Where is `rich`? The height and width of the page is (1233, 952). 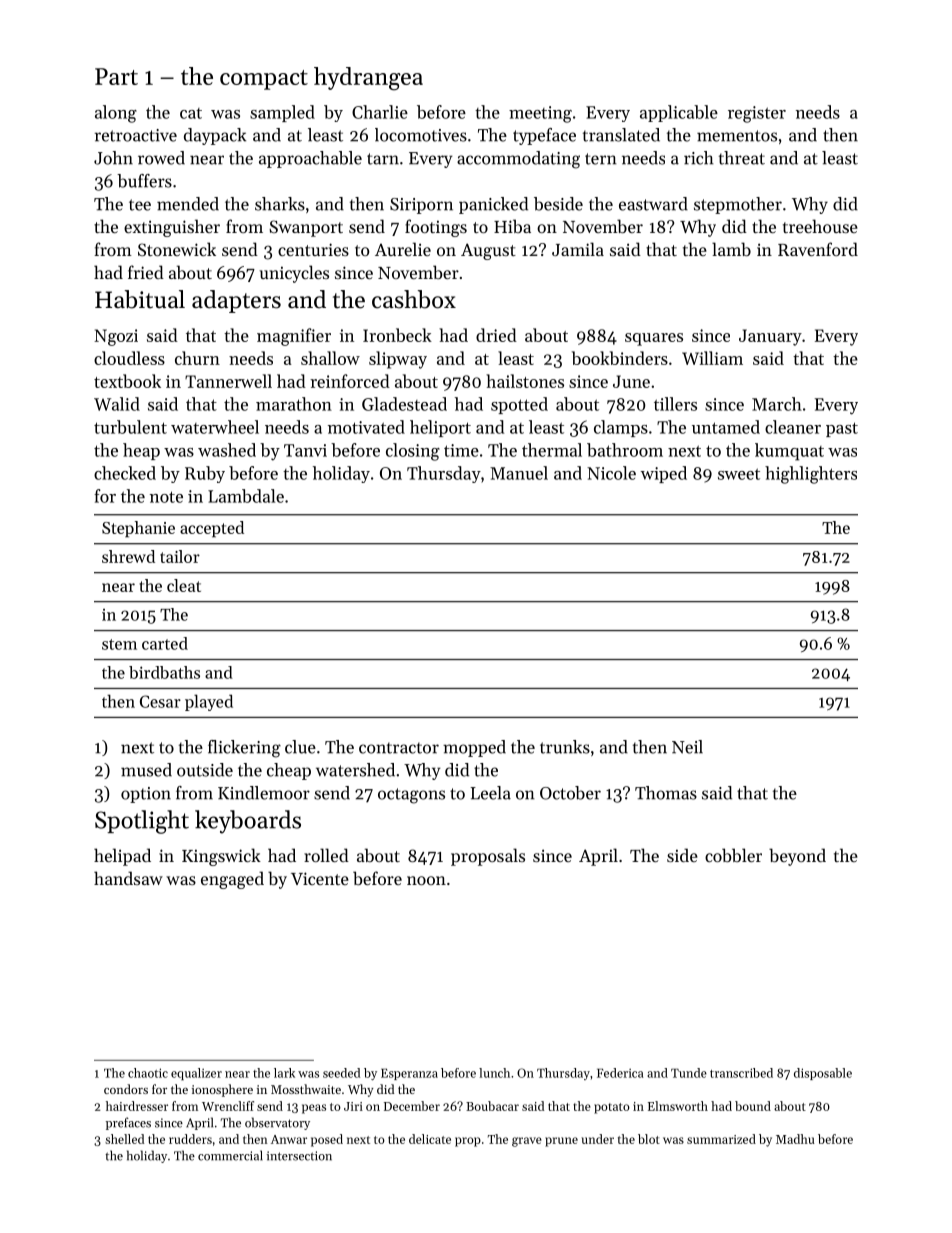
rich is located at coordinates (699, 158).
